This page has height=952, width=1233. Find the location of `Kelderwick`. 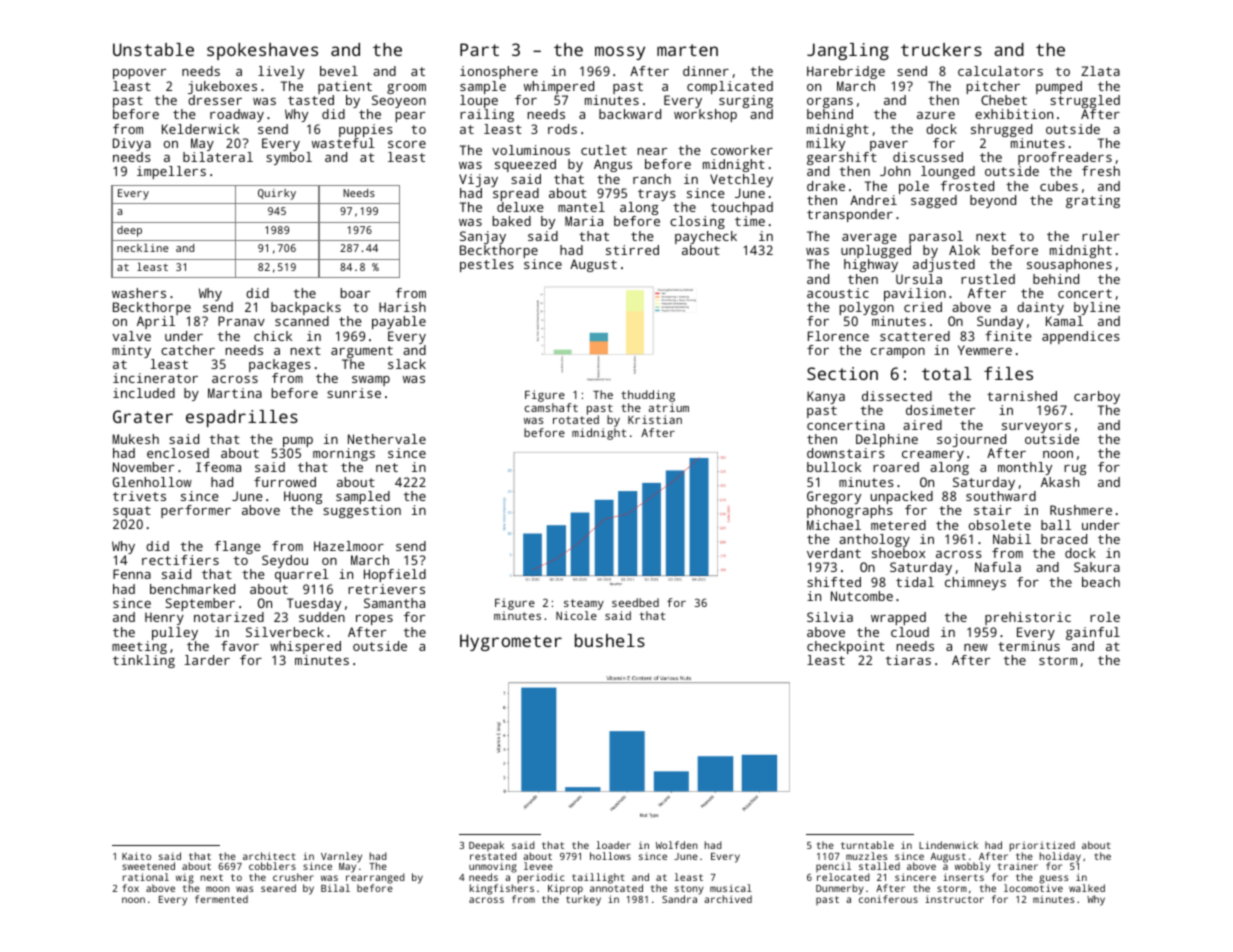

Kelderwick is located at coordinates (200, 129).
